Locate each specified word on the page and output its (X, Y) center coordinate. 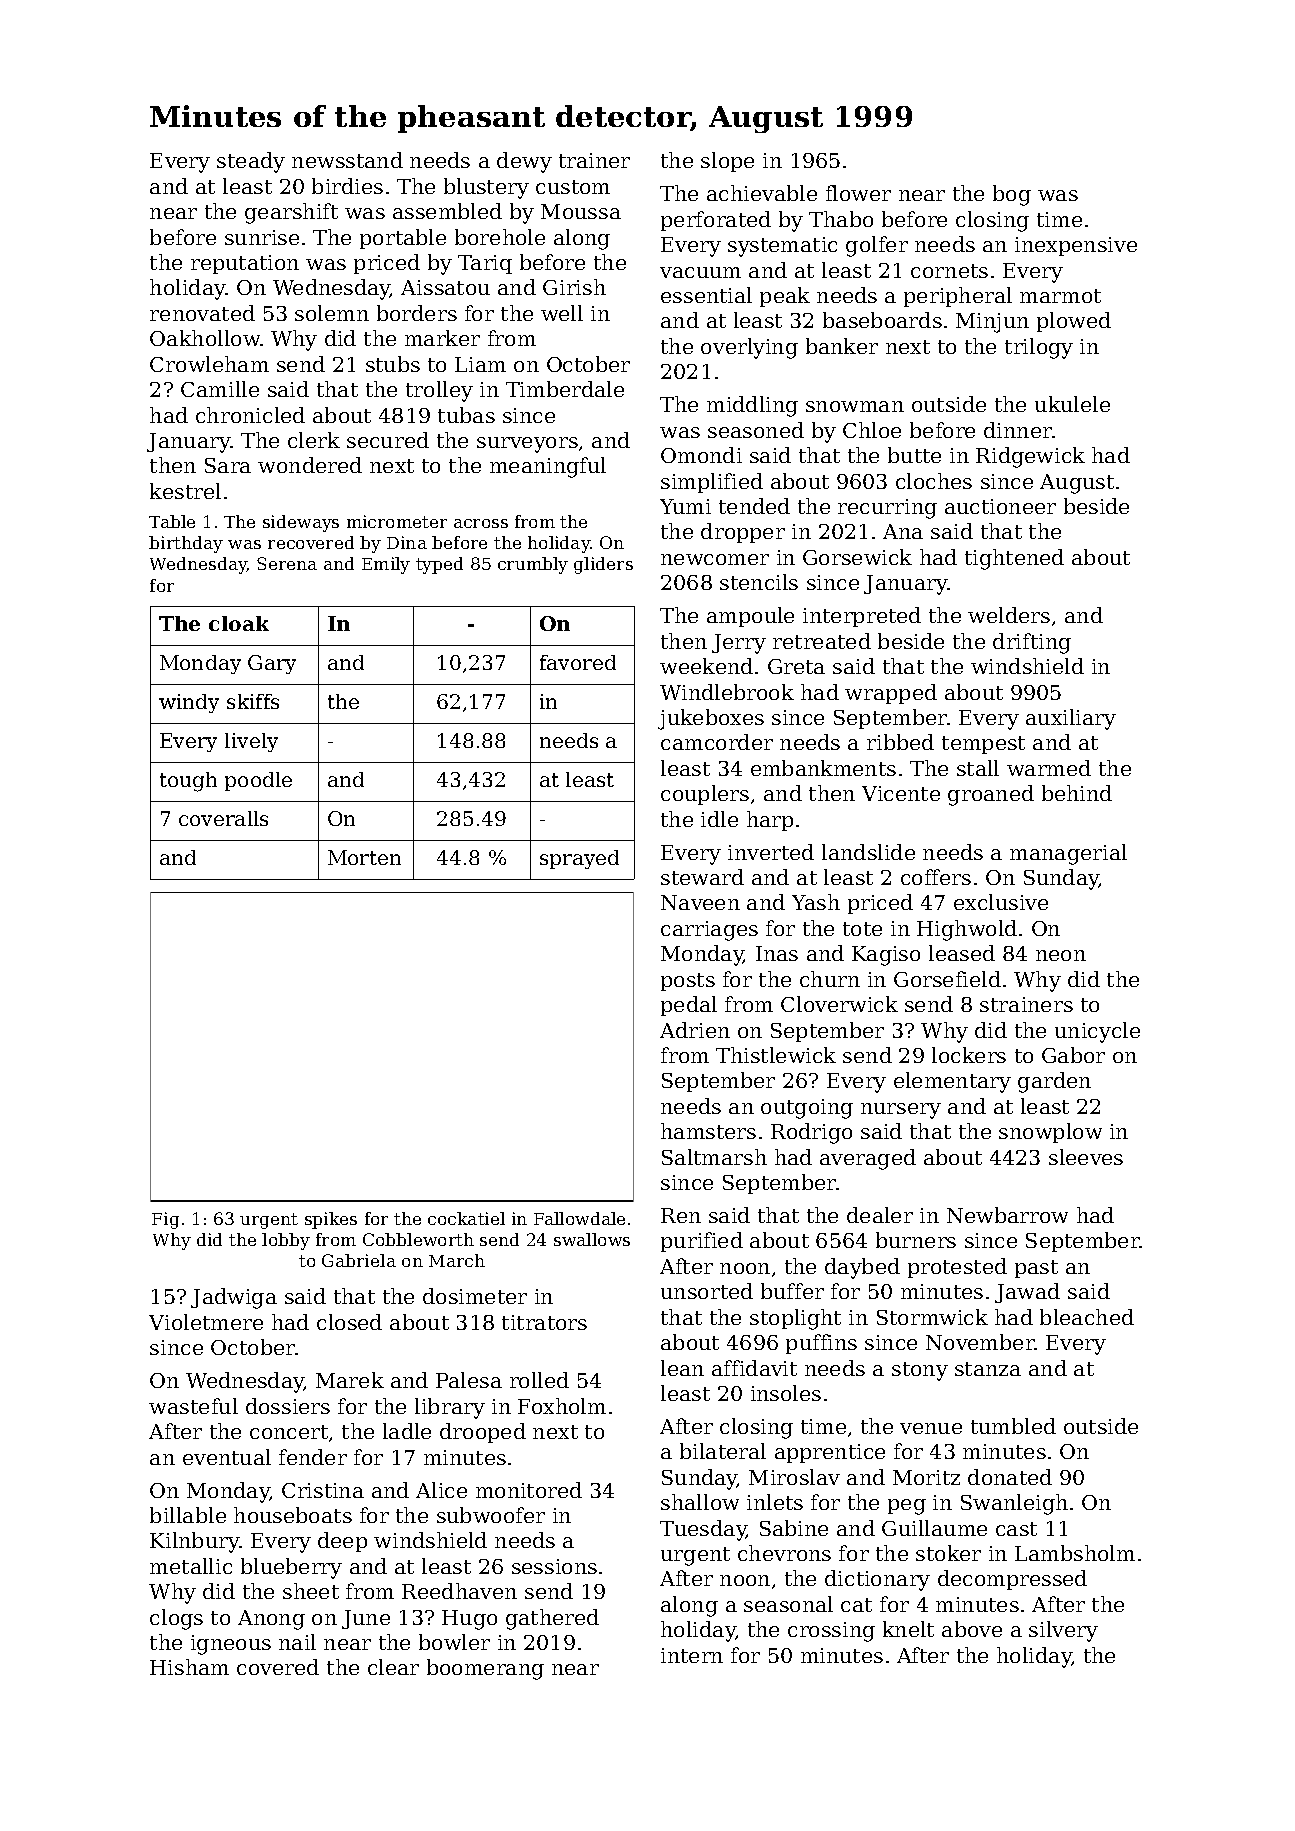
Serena (287, 563)
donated (1010, 1477)
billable (188, 1515)
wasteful (193, 1406)
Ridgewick (1030, 457)
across (481, 523)
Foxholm (562, 1406)
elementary (952, 1082)
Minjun (992, 323)
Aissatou (445, 287)
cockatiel (466, 1218)
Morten (364, 857)
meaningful (548, 467)
